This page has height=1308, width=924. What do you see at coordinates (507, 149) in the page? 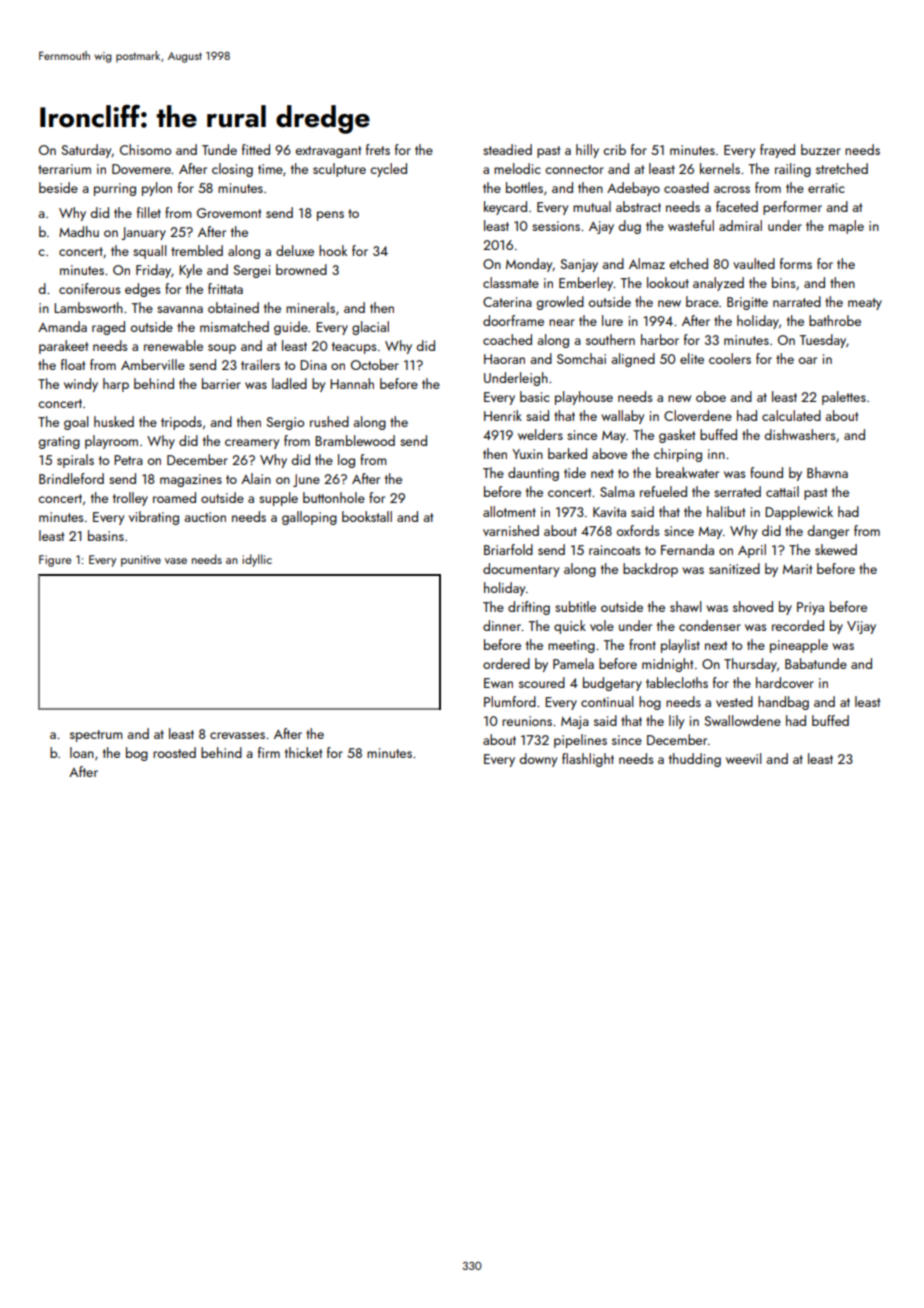
I see `steadied` at bounding box center [507, 149].
